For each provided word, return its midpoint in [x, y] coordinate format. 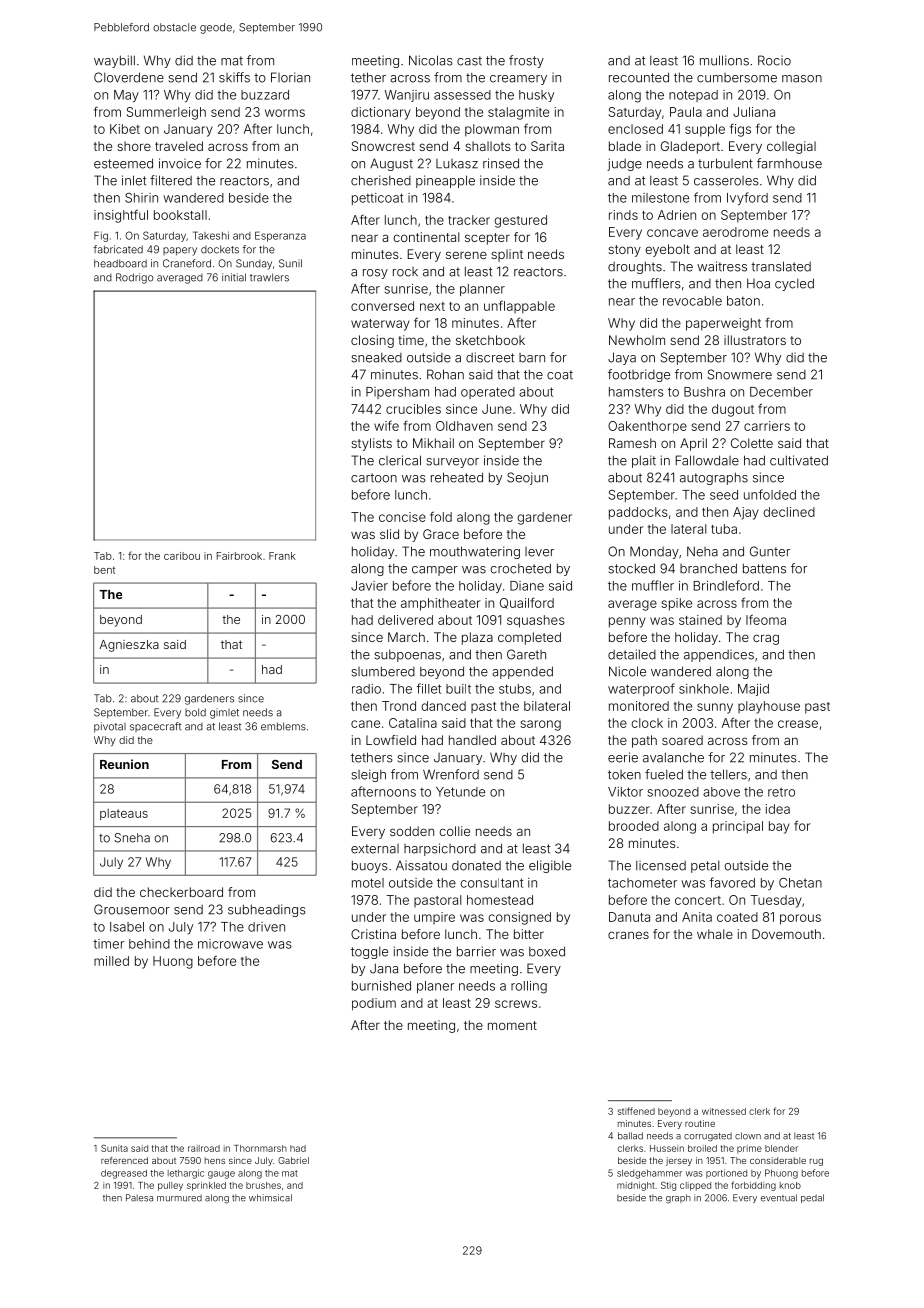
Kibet [125, 129]
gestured [521, 221]
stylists [371, 444]
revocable [692, 301]
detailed [632, 654]
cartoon [374, 478]
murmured [179, 1198]
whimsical [270, 1198]
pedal [812, 1198]
